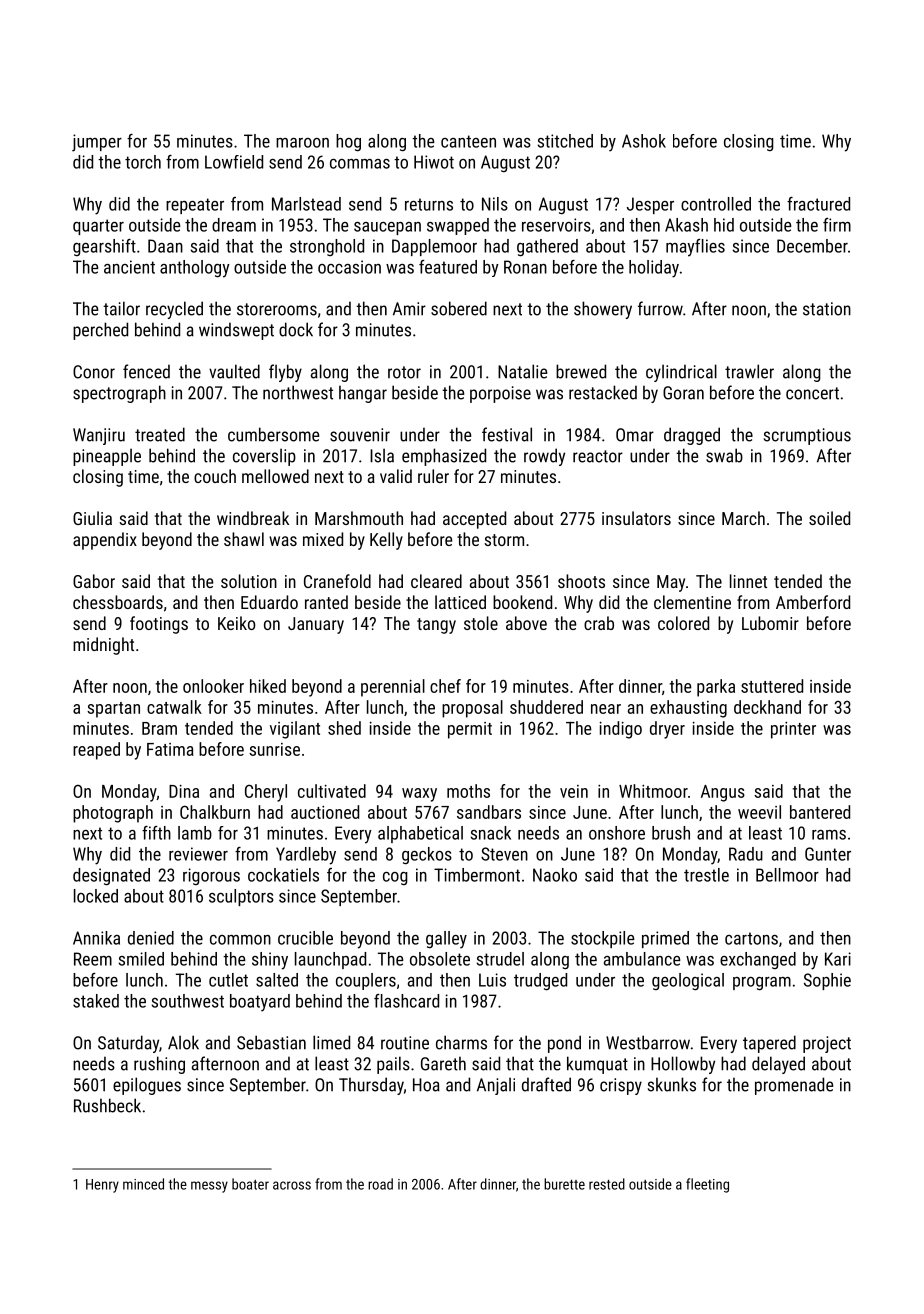  Describe the element at coordinates (772, 686) in the document. I see `stuttered` at that location.
